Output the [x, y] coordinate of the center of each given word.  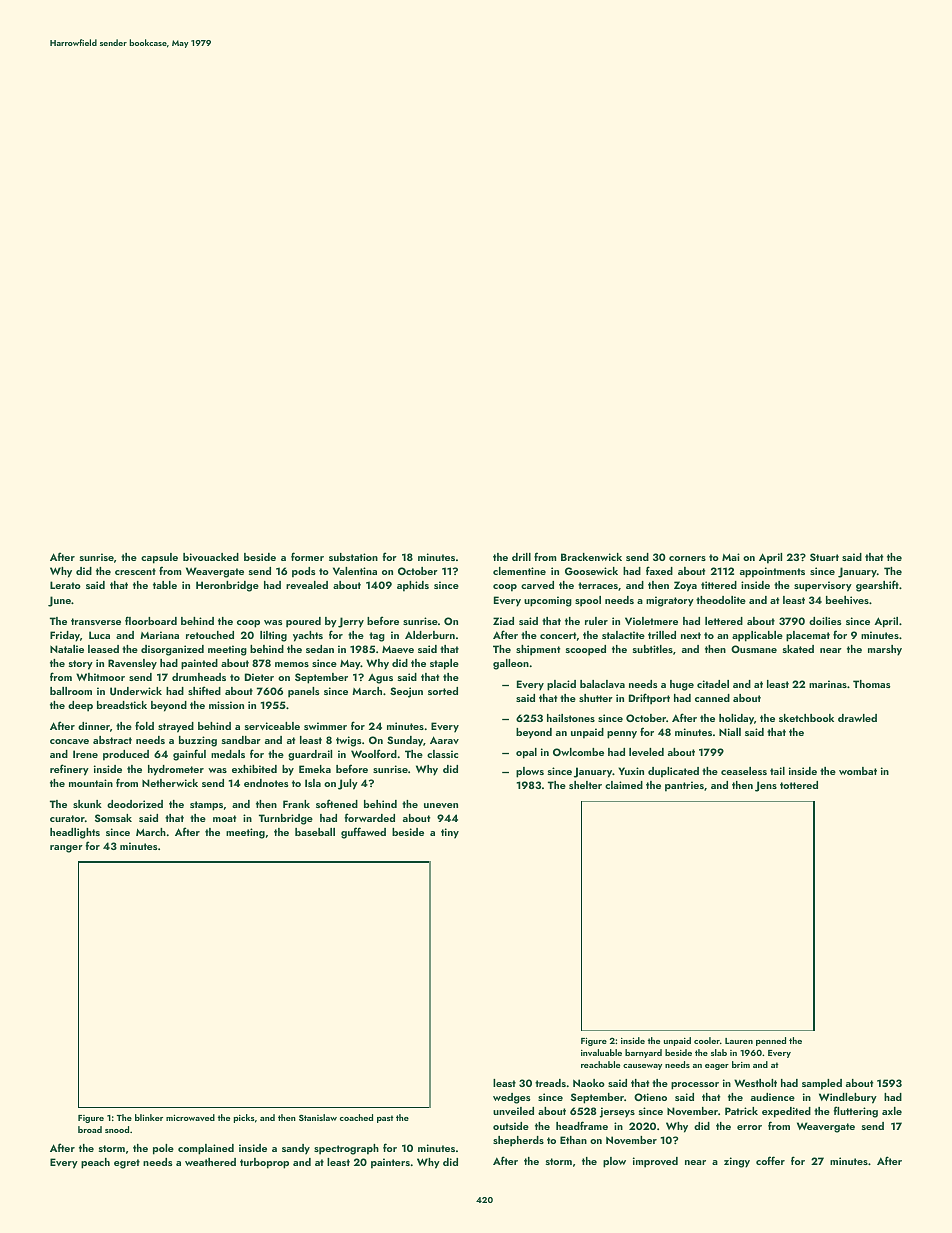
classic [442, 754]
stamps [206, 806]
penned [771, 1041]
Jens [766, 786]
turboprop [264, 1163]
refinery [69, 770]
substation [353, 557]
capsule [159, 558]
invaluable [601, 1052]
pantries [684, 786]
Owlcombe [578, 752]
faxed [659, 570]
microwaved [190, 1117]
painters [390, 1163]
